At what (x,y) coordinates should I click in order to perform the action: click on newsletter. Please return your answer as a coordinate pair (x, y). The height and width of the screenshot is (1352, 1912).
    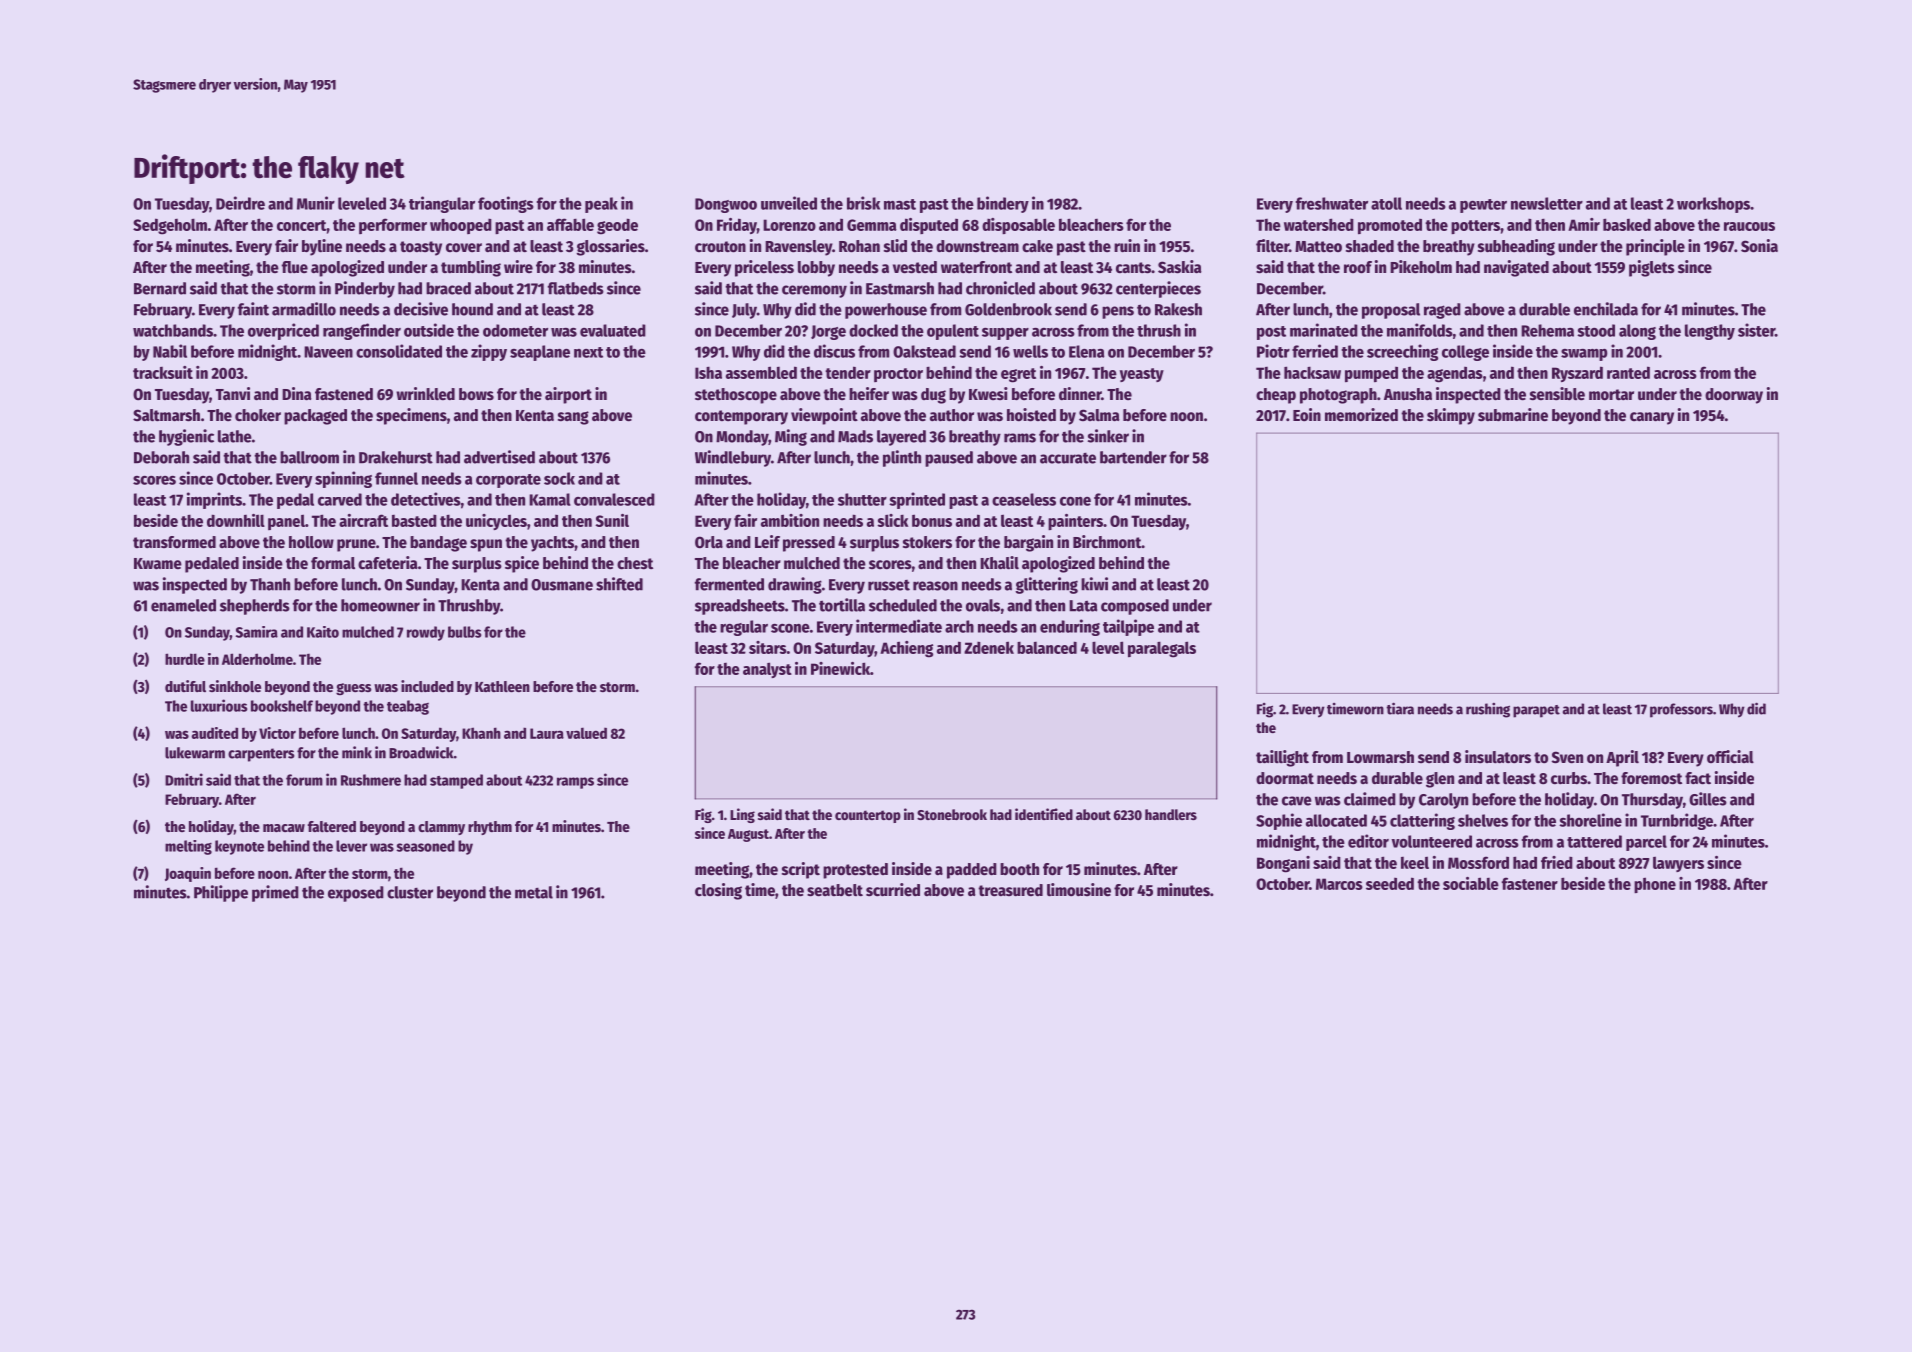
    Looking at the image, I should click on (1547, 203).
